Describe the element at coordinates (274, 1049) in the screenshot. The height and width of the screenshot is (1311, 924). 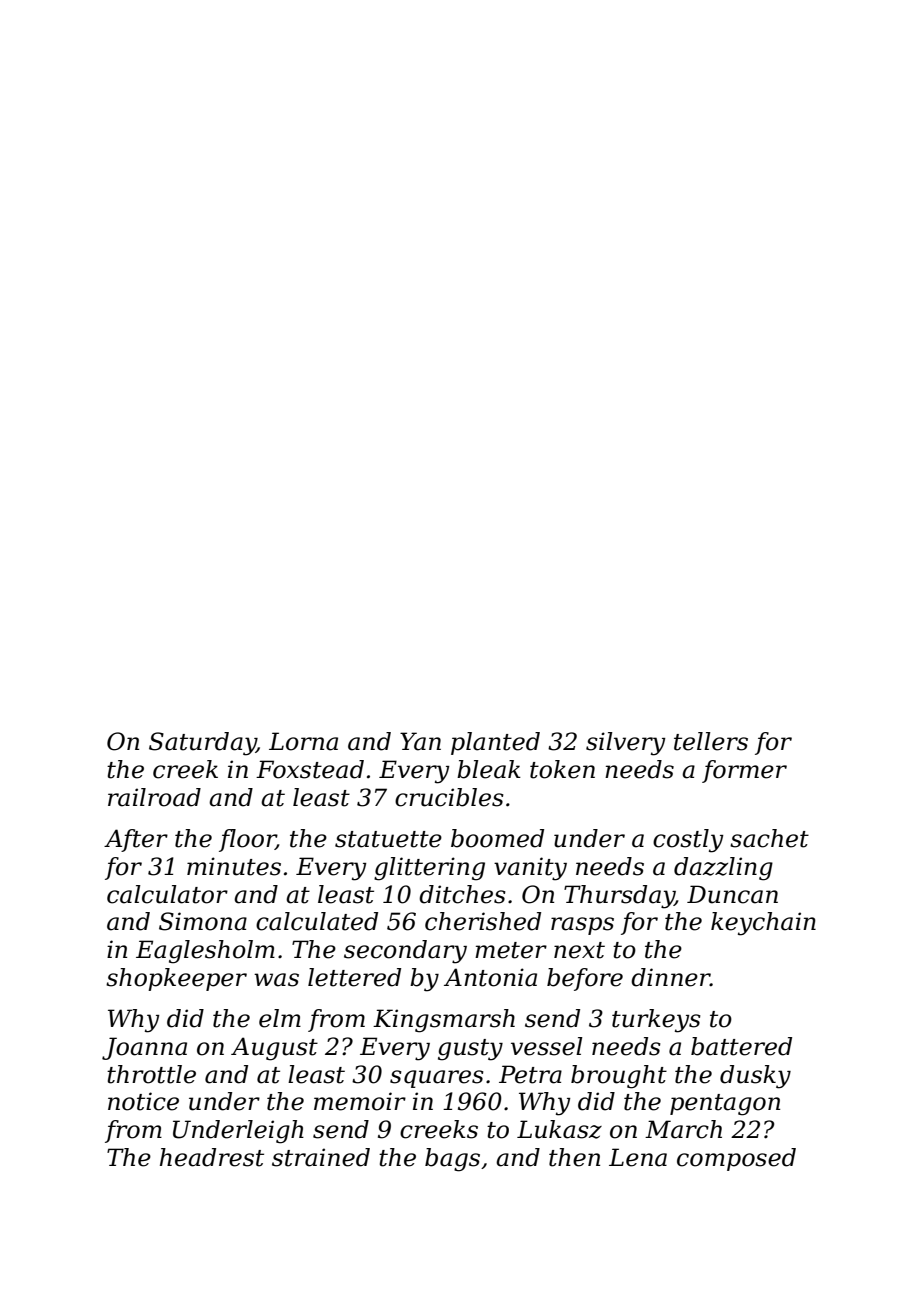
I see `August` at that location.
